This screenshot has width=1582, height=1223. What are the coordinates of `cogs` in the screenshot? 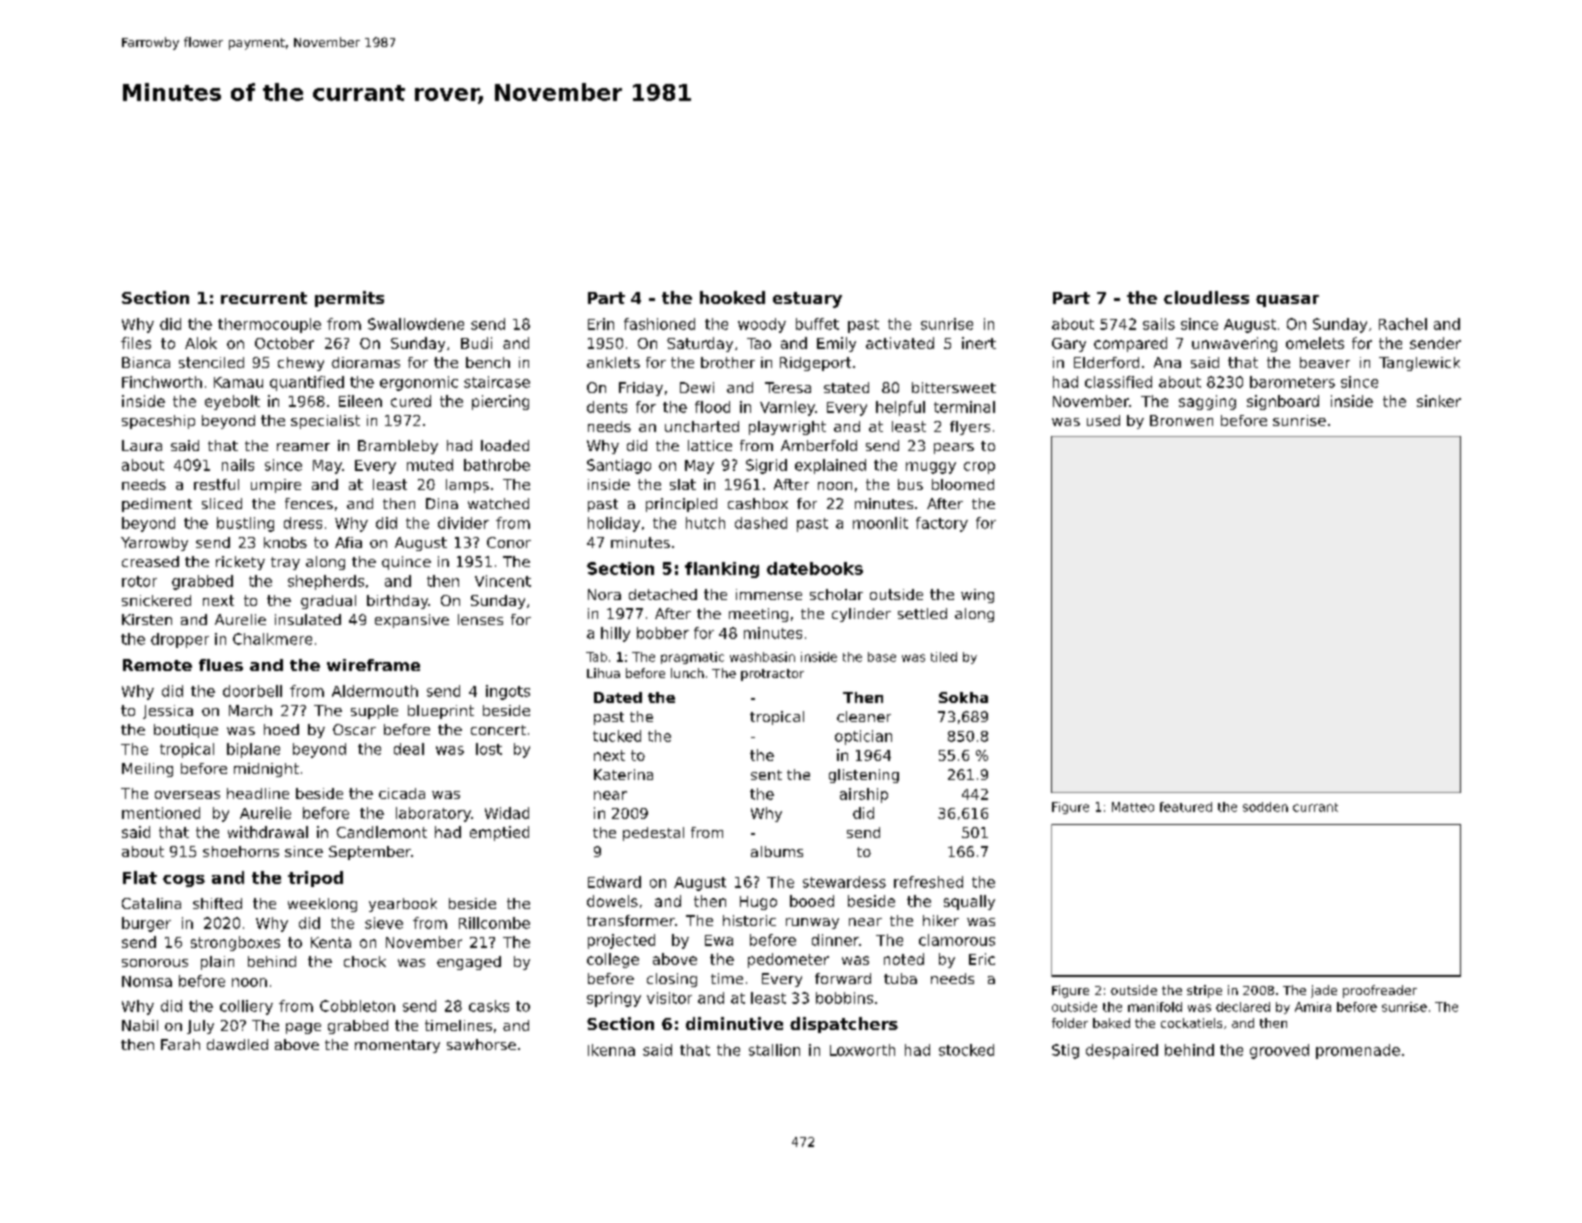 It's located at (184, 881).
